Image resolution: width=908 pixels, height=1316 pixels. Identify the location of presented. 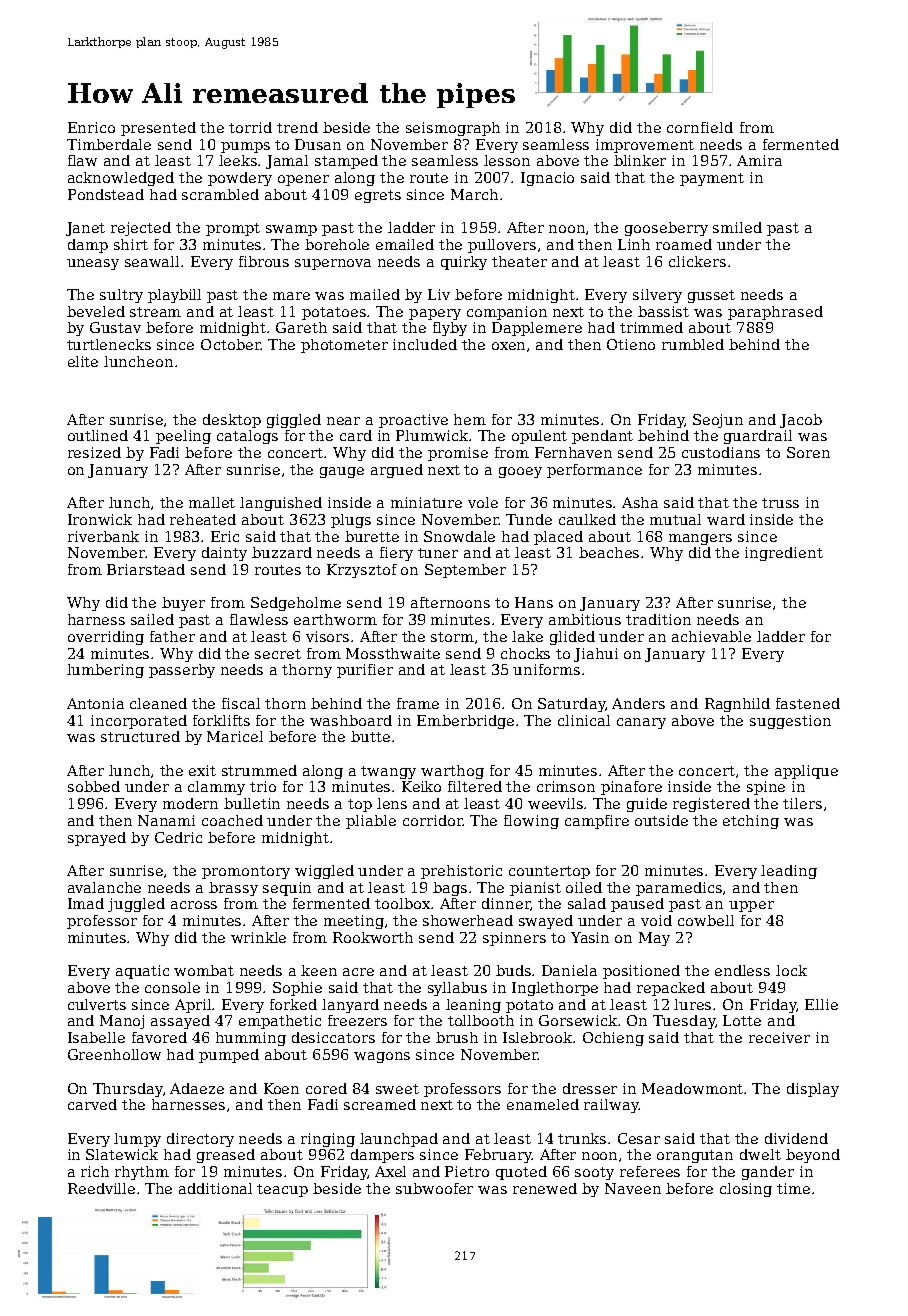
(158, 129).
